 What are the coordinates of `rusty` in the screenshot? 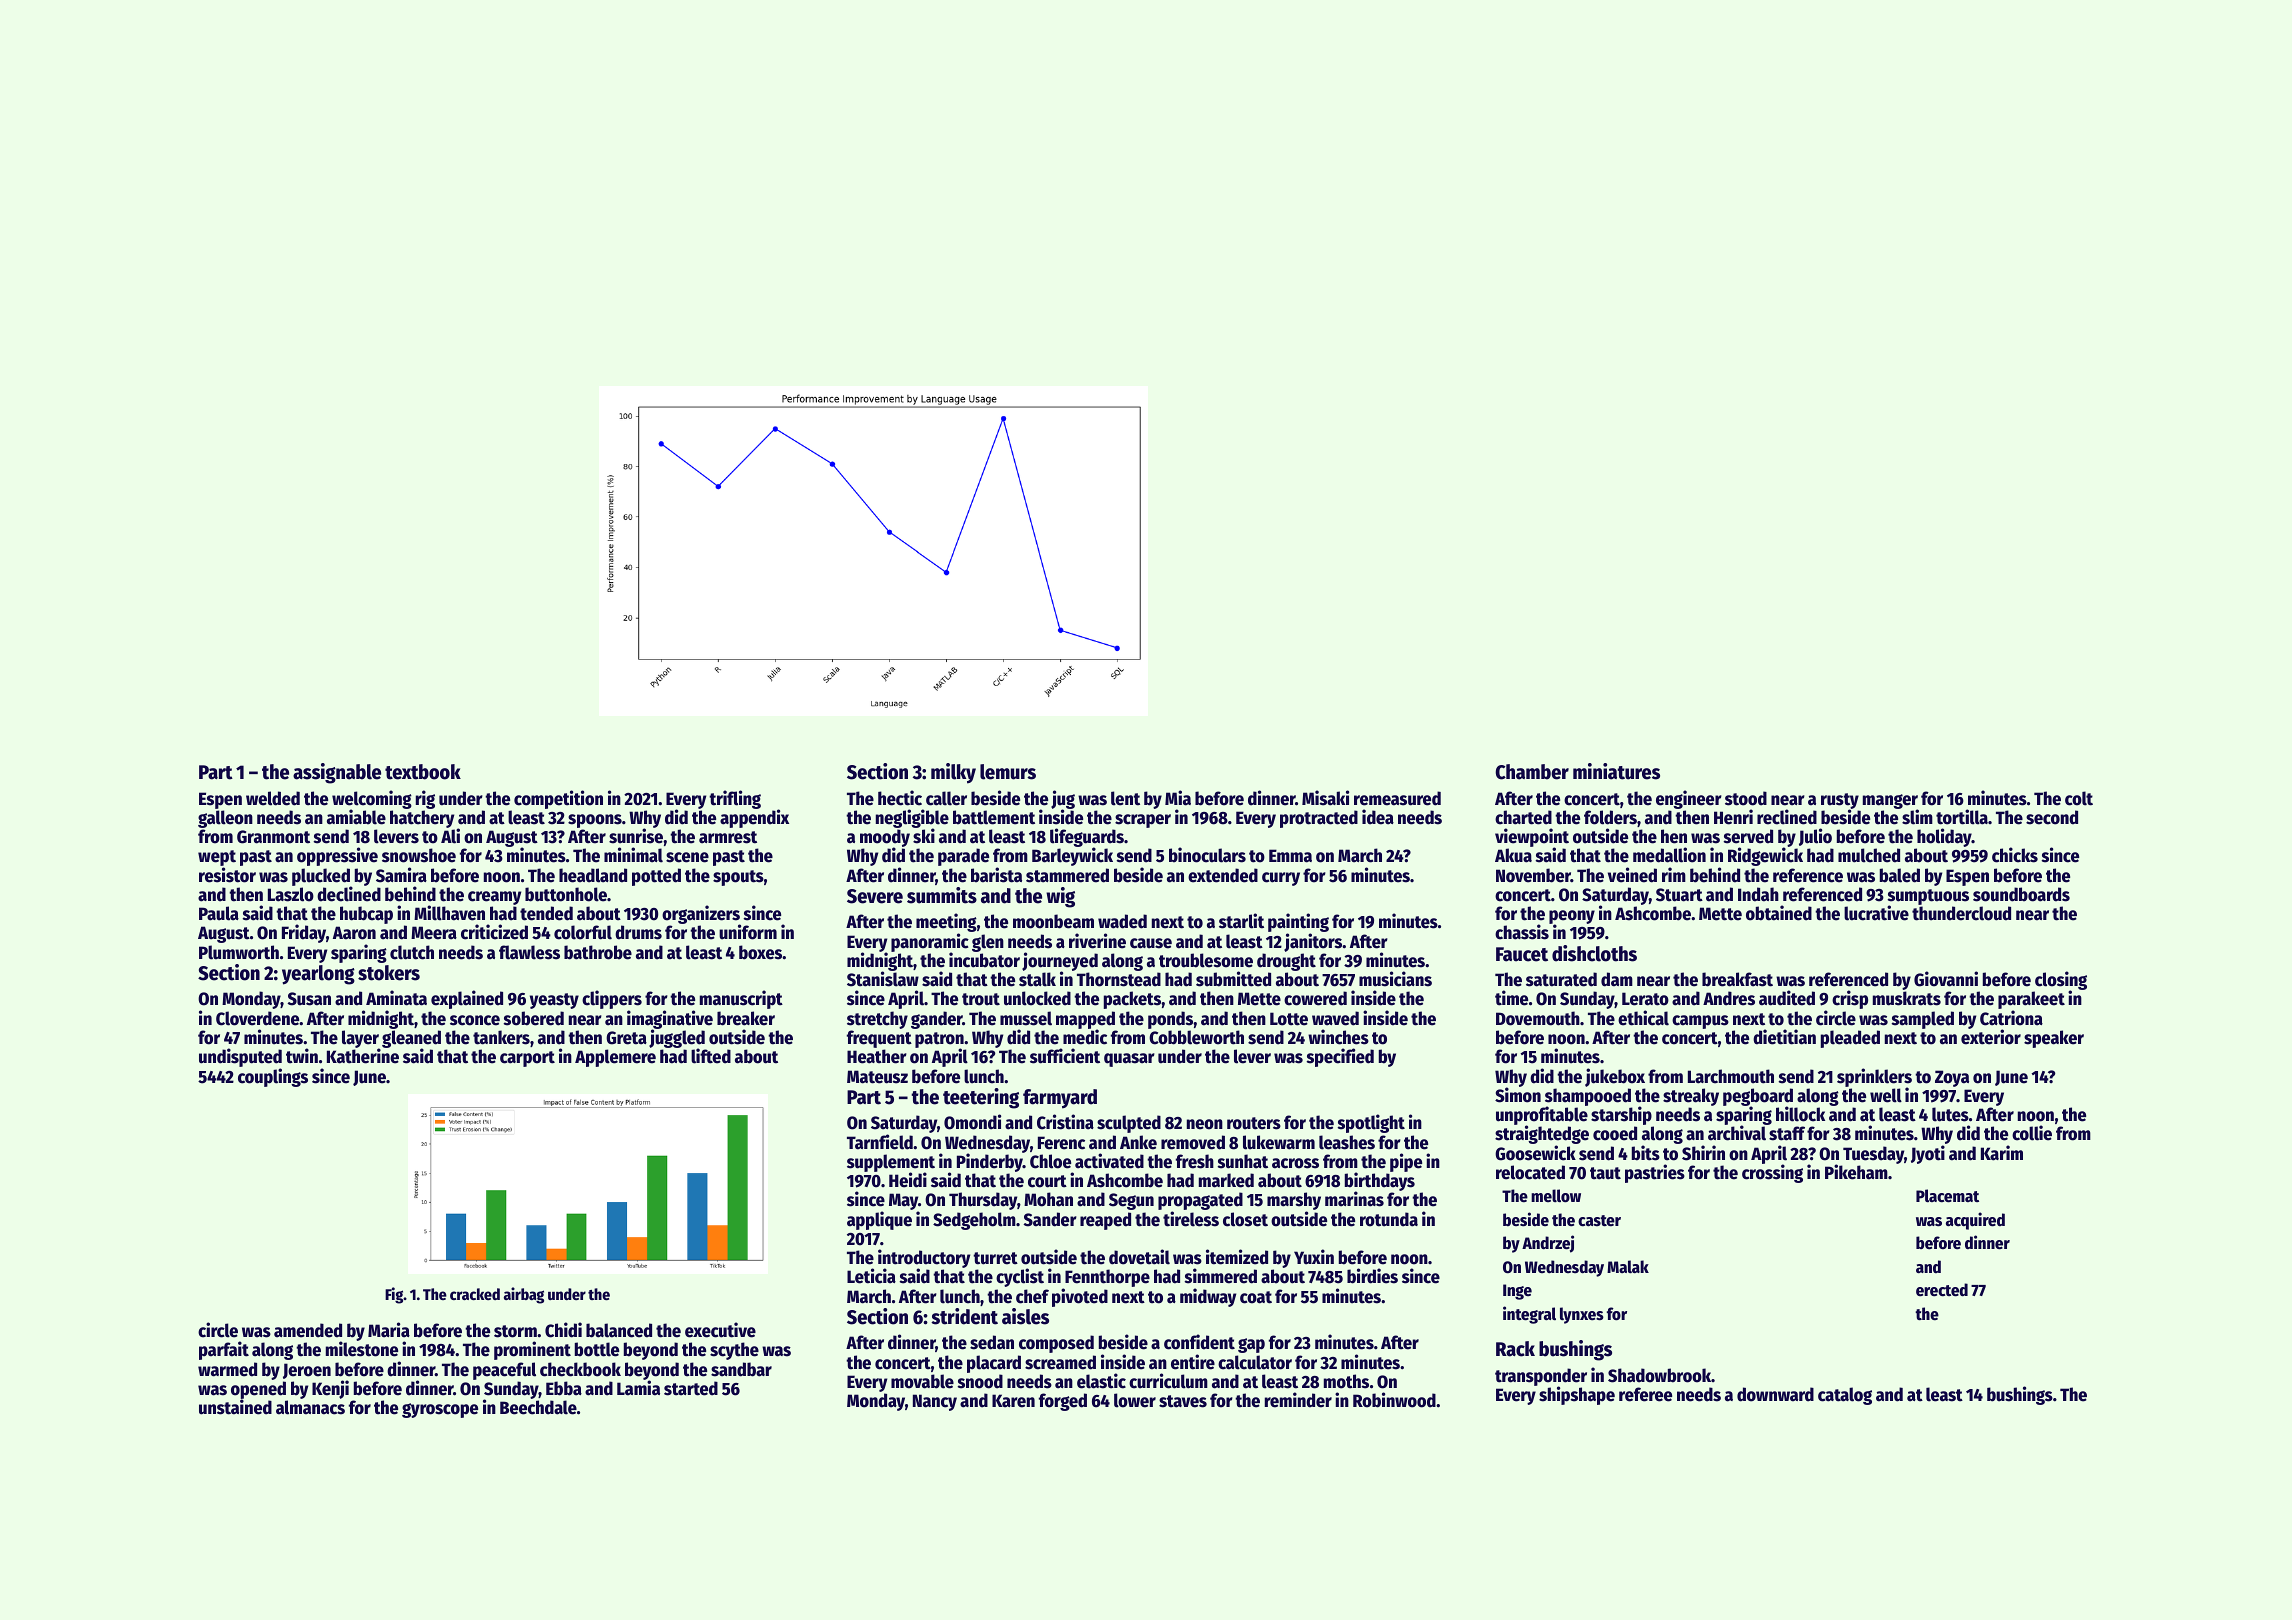 It's located at (1840, 801).
